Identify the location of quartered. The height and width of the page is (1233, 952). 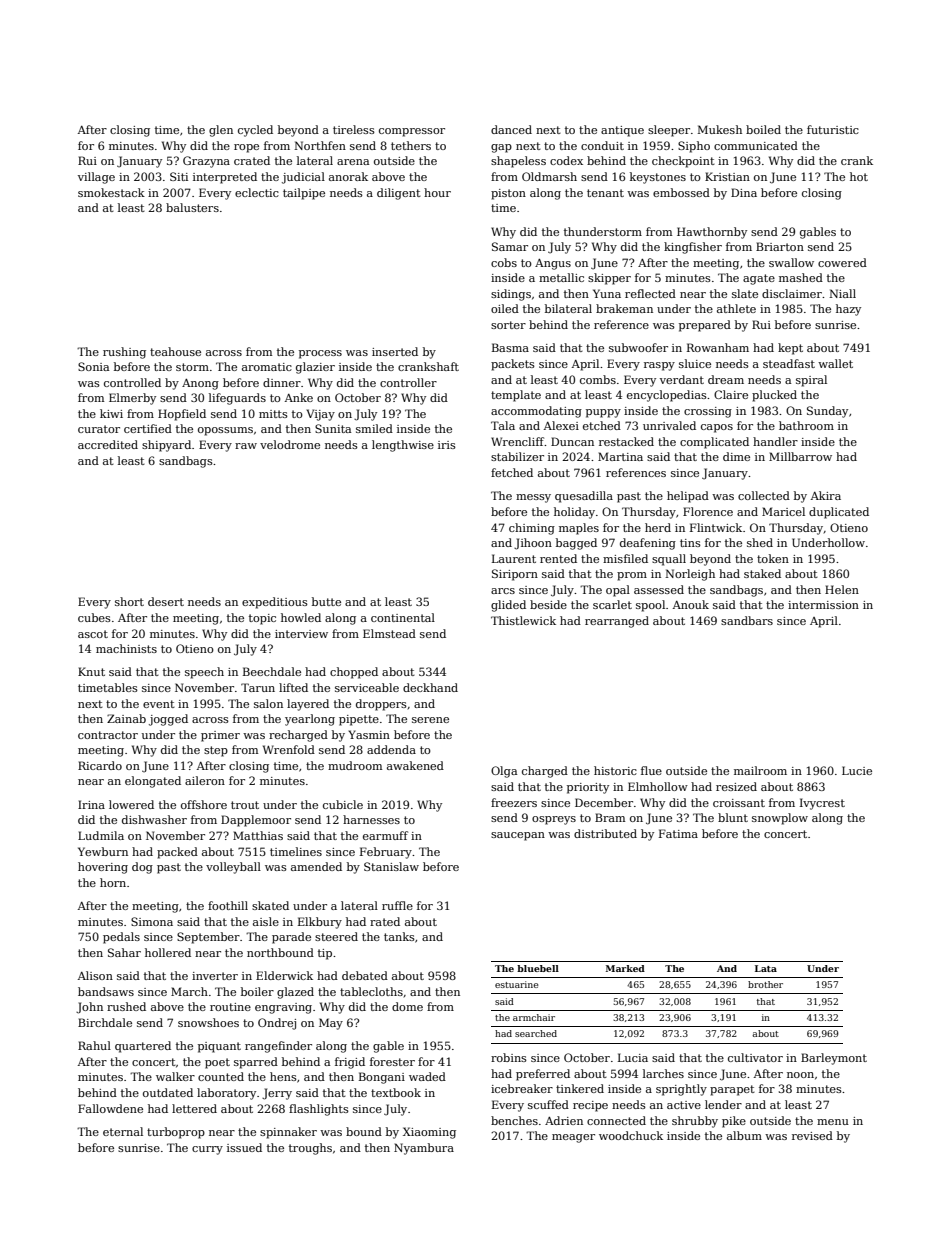
(143, 1047).
